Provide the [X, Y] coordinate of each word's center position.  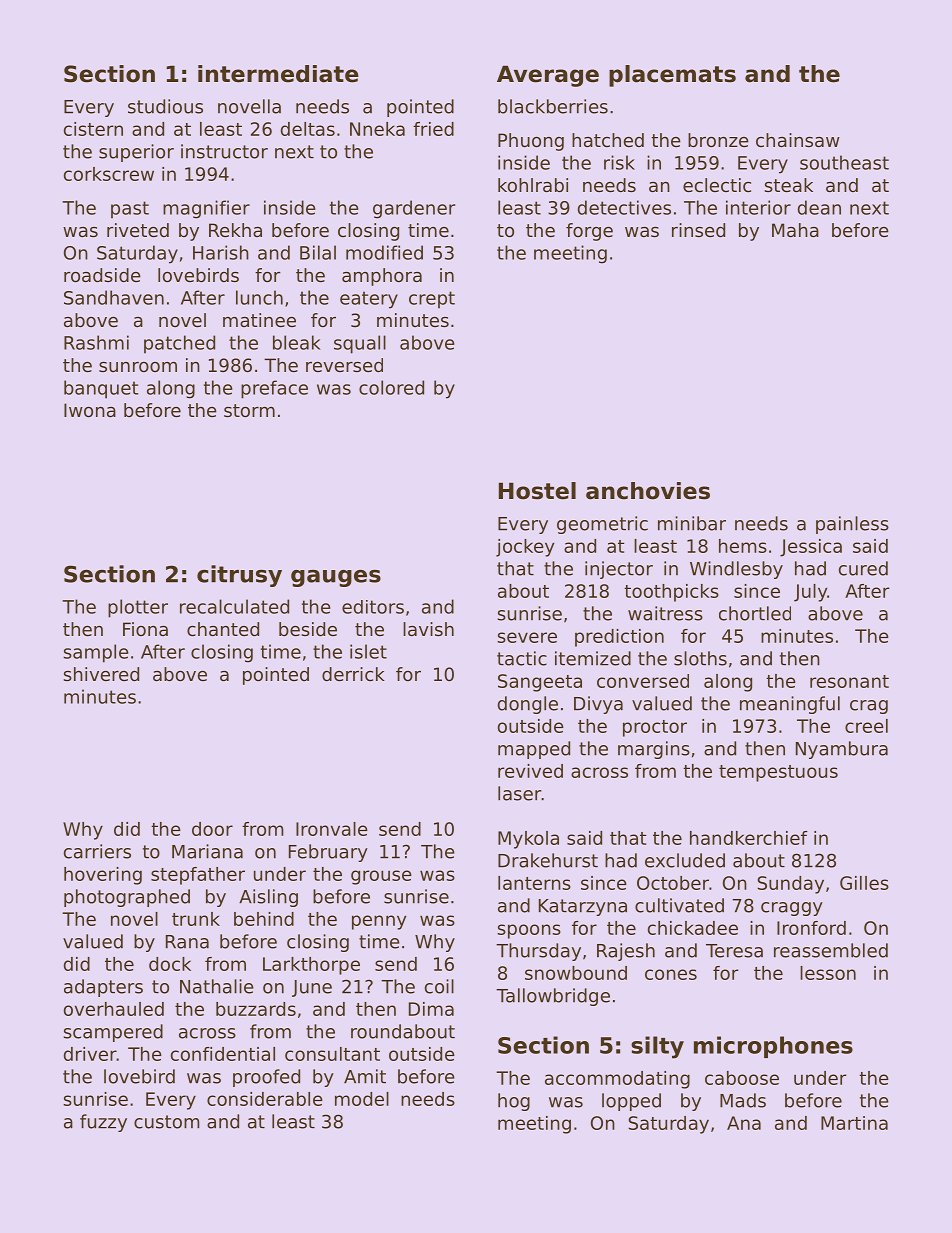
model [362, 1099]
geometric [602, 525]
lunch [259, 297]
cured [863, 568]
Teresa [734, 951]
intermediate [278, 74]
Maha [795, 230]
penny [379, 922]
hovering [103, 876]
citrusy [239, 576]
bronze [718, 140]
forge [589, 232]
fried [433, 129]
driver [90, 1054]
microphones [773, 1047]
